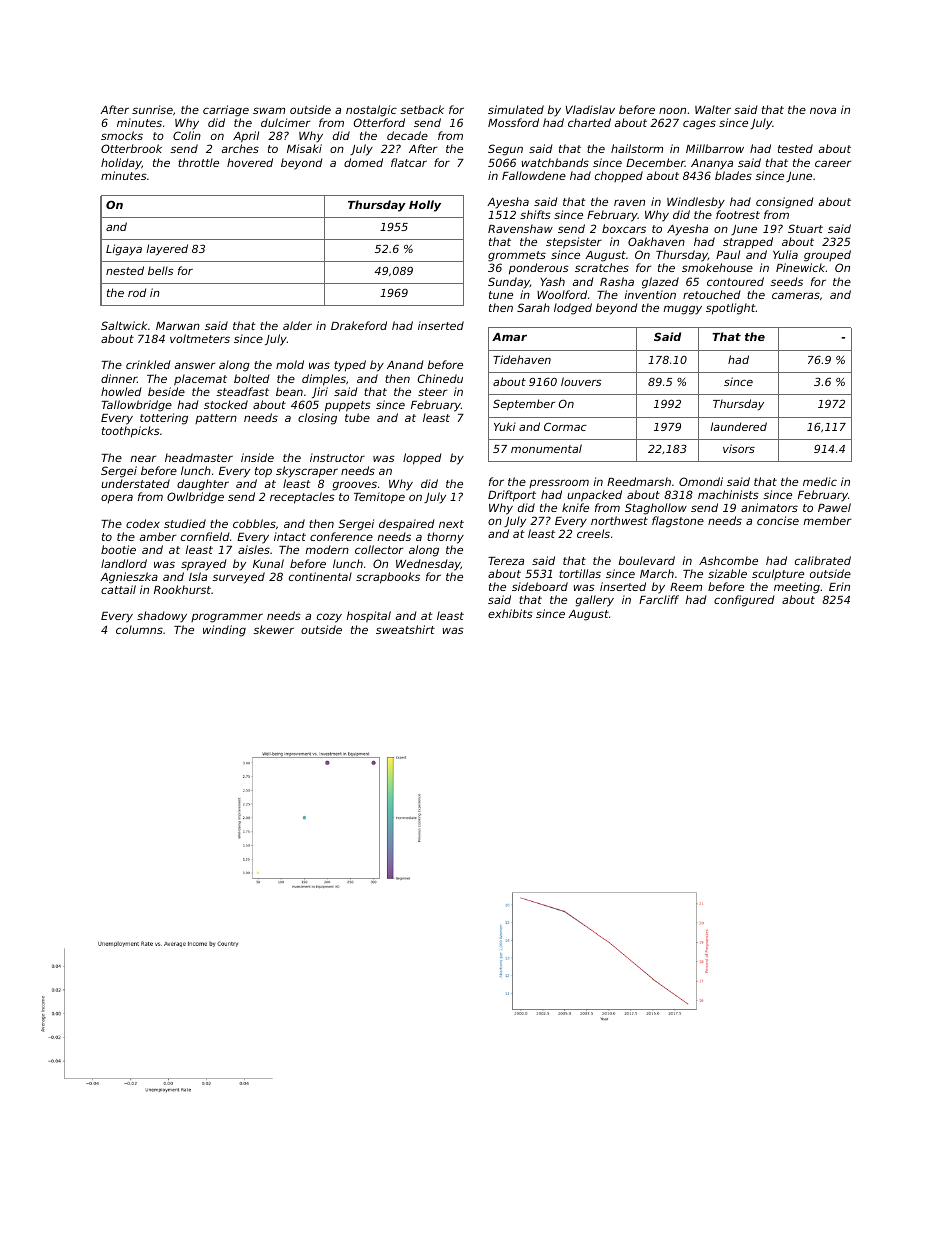 The width and height of the image is (952, 1233). I want to click on smocks, so click(122, 135).
